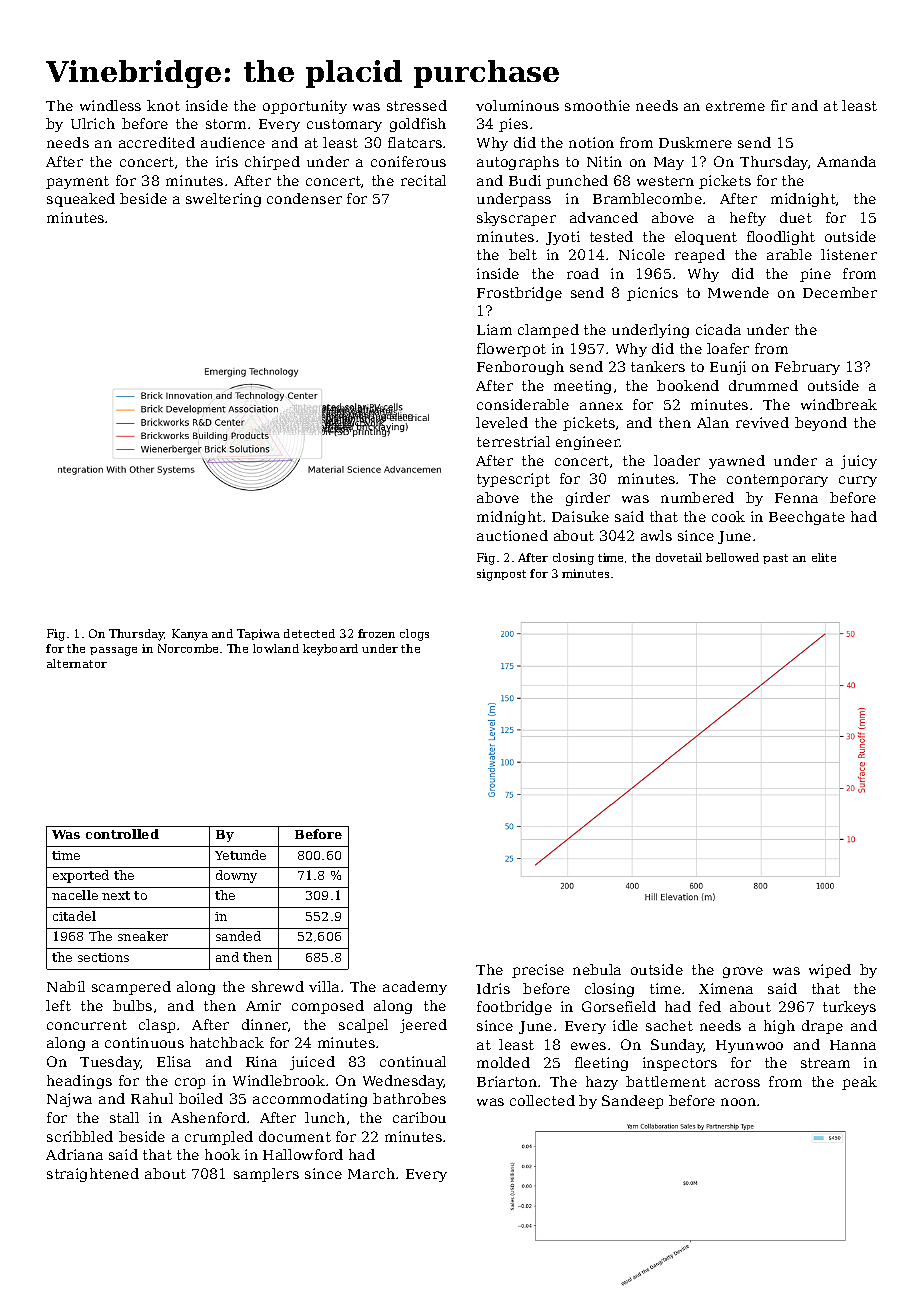 This screenshot has width=924, height=1308. What do you see at coordinates (152, 1098) in the screenshot?
I see `Rahul` at bounding box center [152, 1098].
